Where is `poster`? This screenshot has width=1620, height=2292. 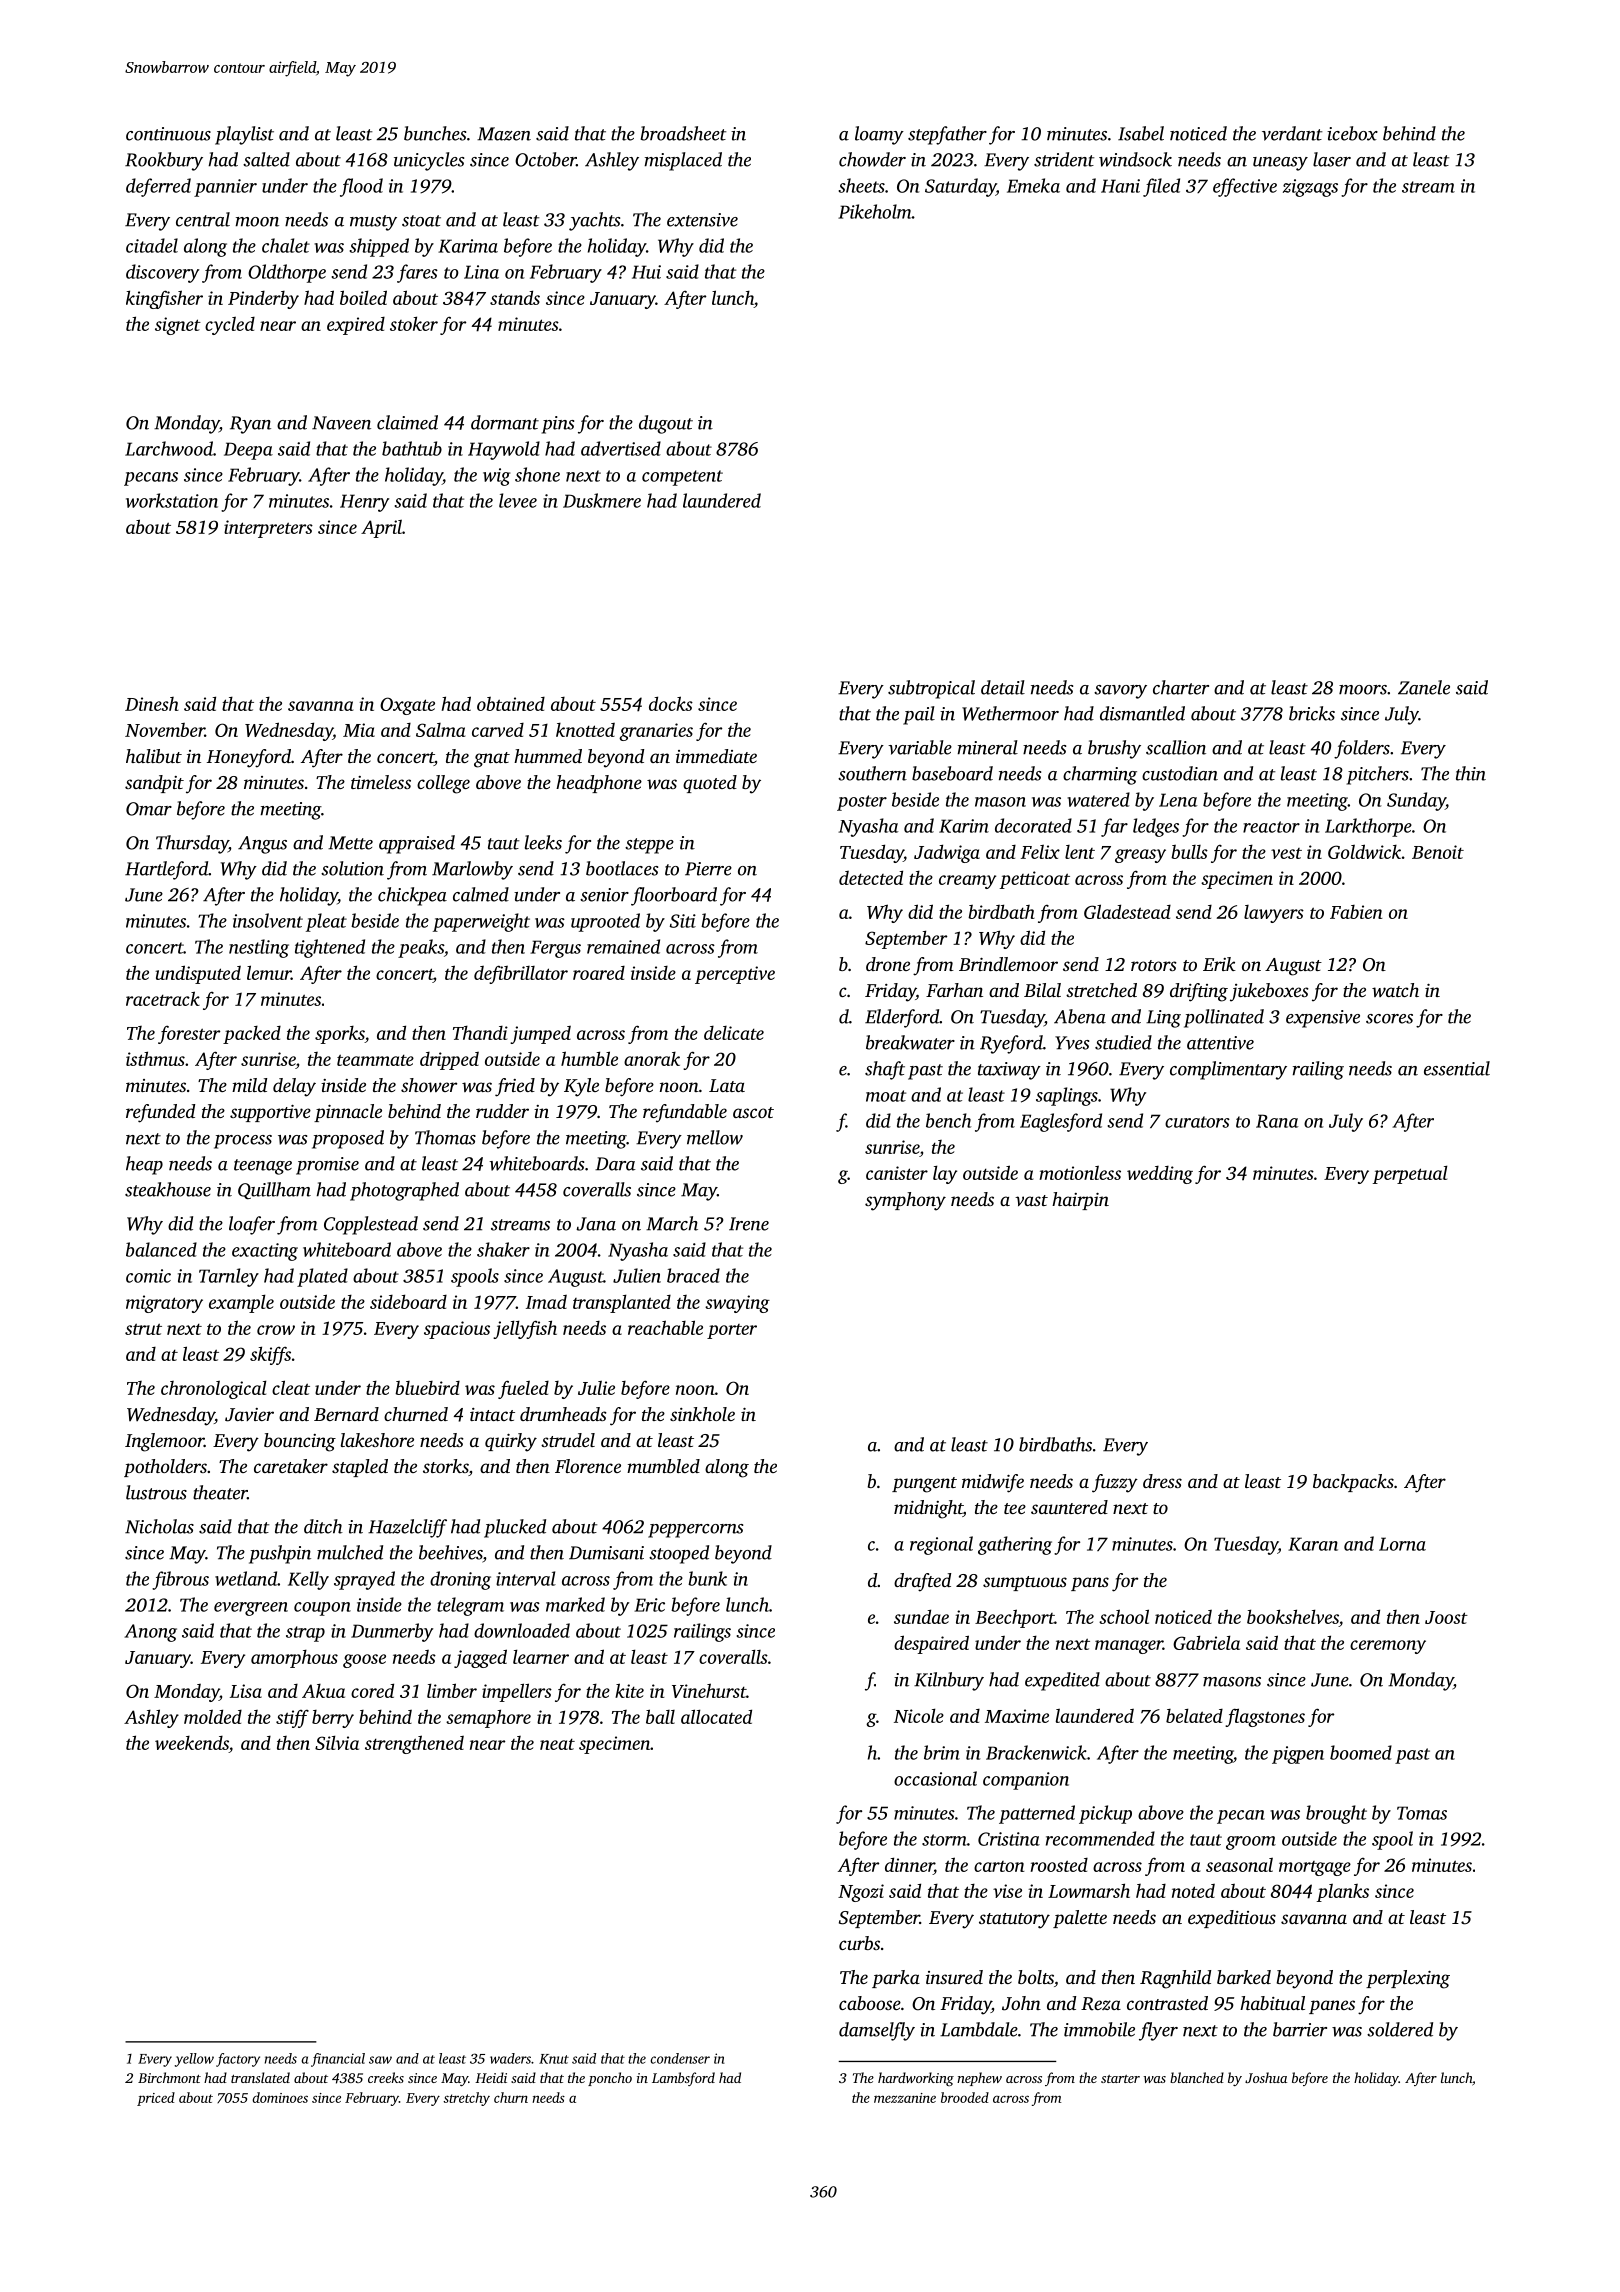
poster is located at coordinates (862, 803).
